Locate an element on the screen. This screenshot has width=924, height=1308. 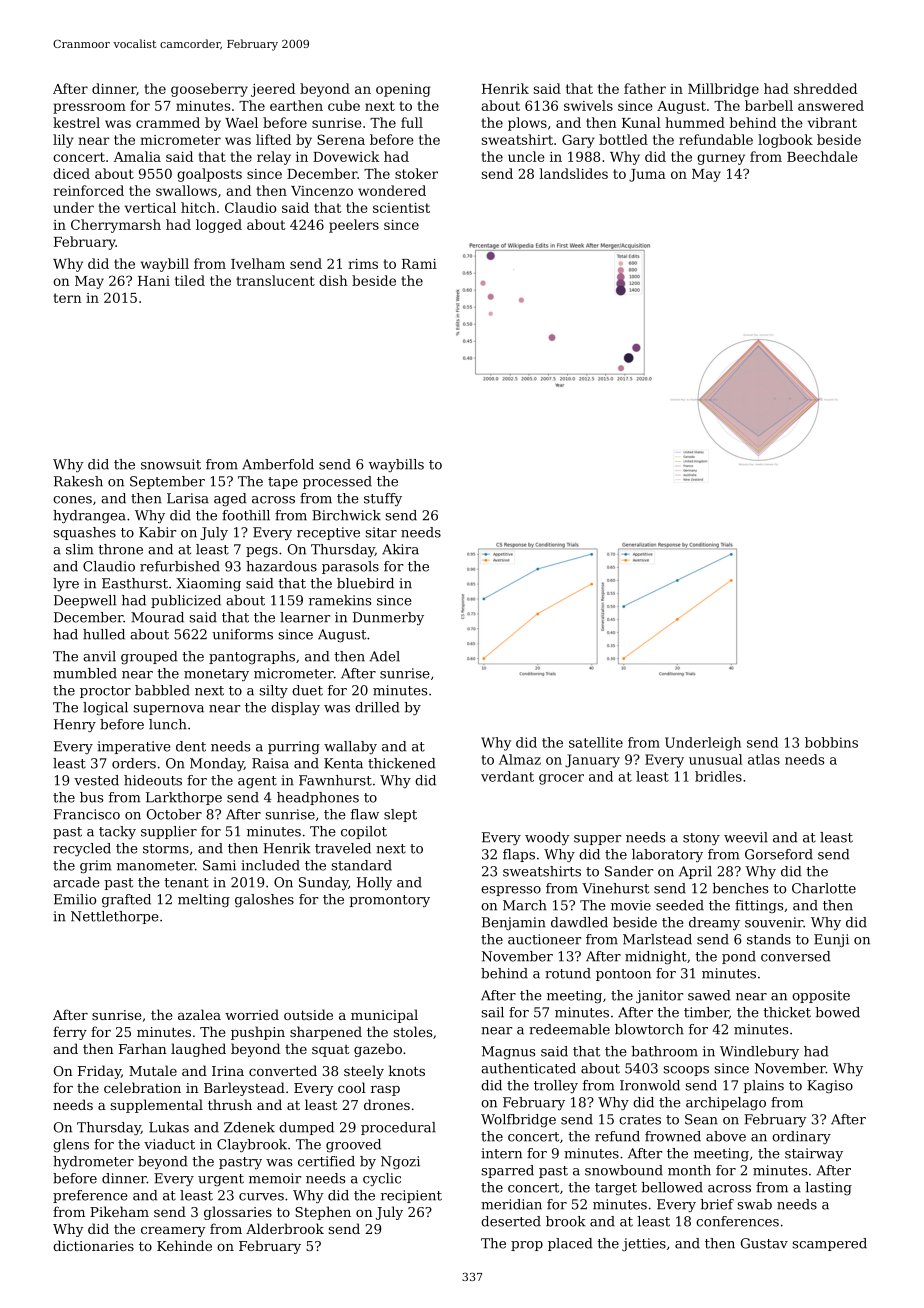
Benjamin is located at coordinates (514, 923).
